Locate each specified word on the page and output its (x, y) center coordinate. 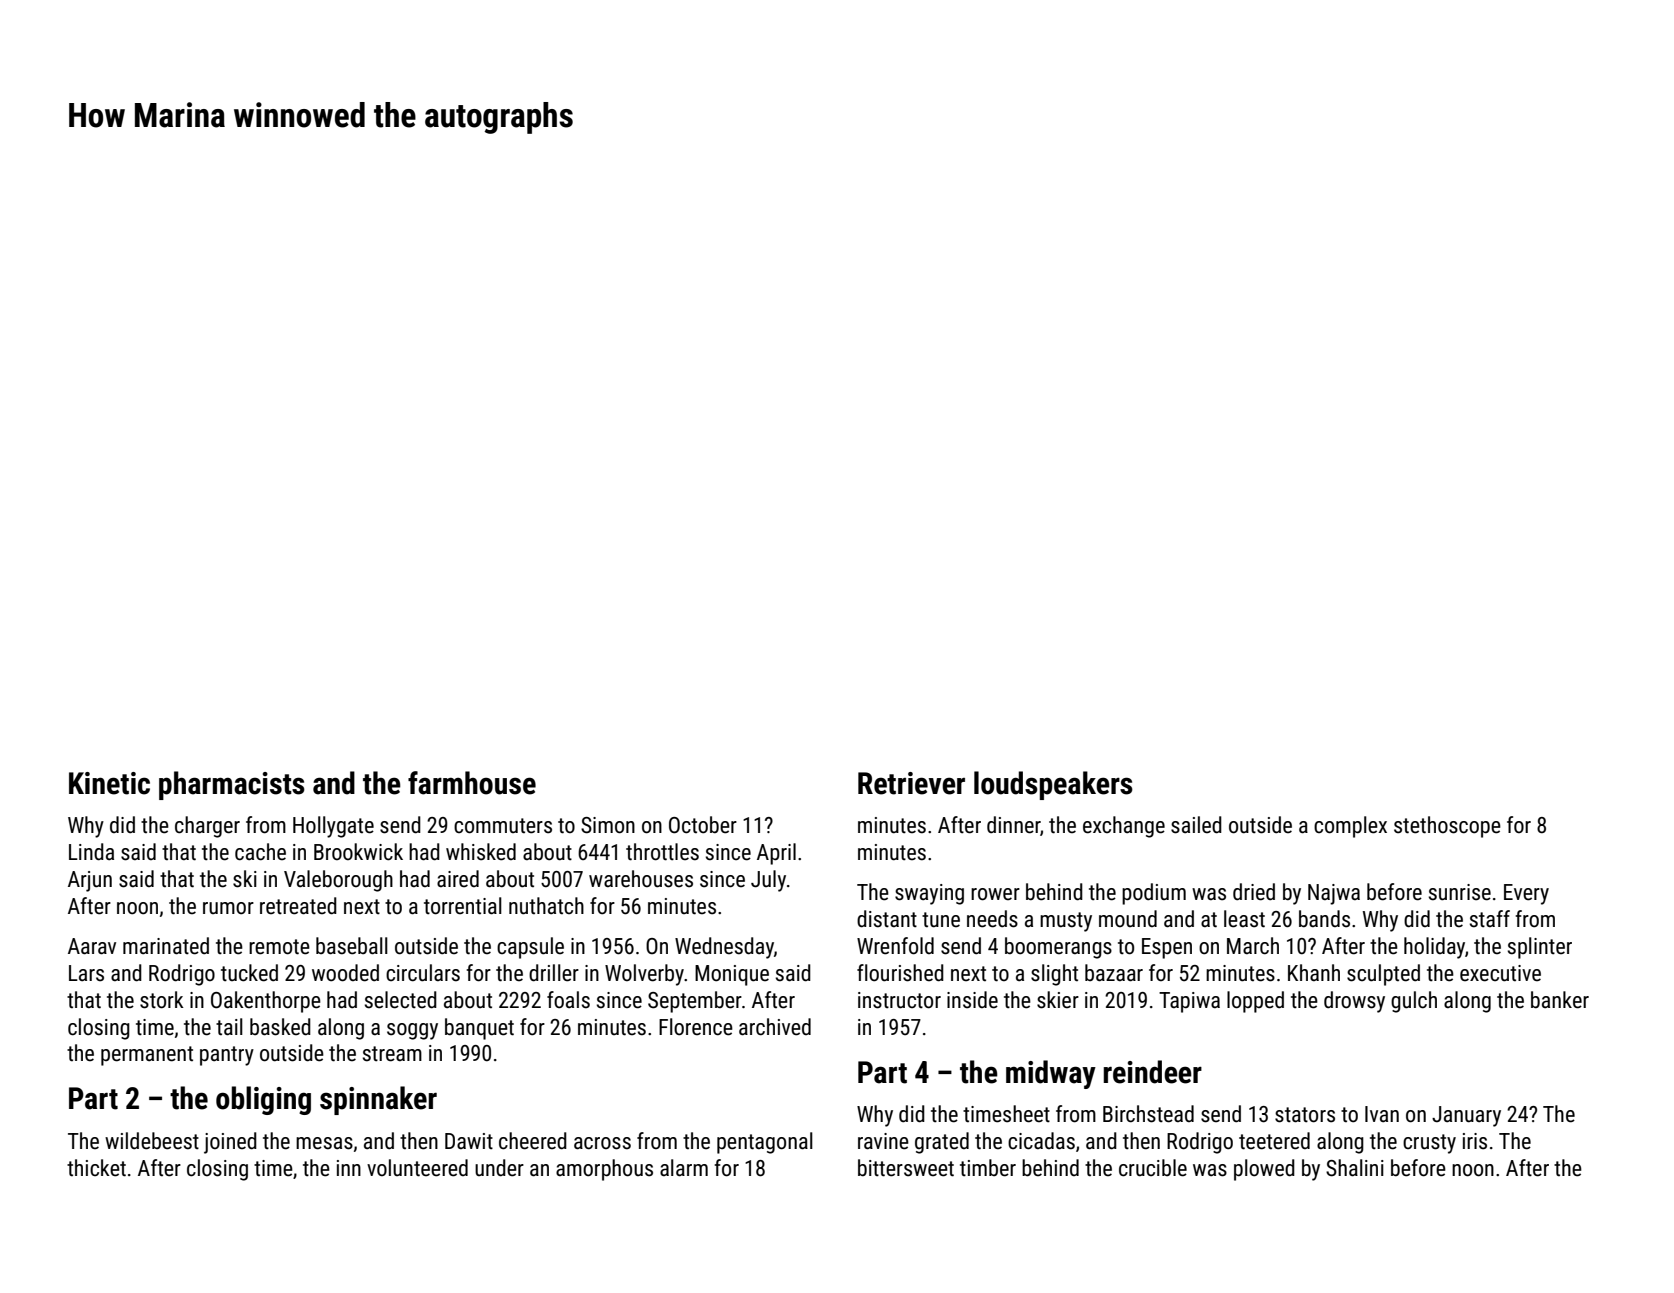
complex (1350, 827)
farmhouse (472, 783)
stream (392, 1054)
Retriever (911, 783)
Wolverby (644, 975)
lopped (1255, 1002)
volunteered (417, 1168)
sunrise (1460, 892)
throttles (662, 852)
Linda (91, 852)
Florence (696, 1027)
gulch (1414, 1002)
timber (988, 1168)
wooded (345, 973)
